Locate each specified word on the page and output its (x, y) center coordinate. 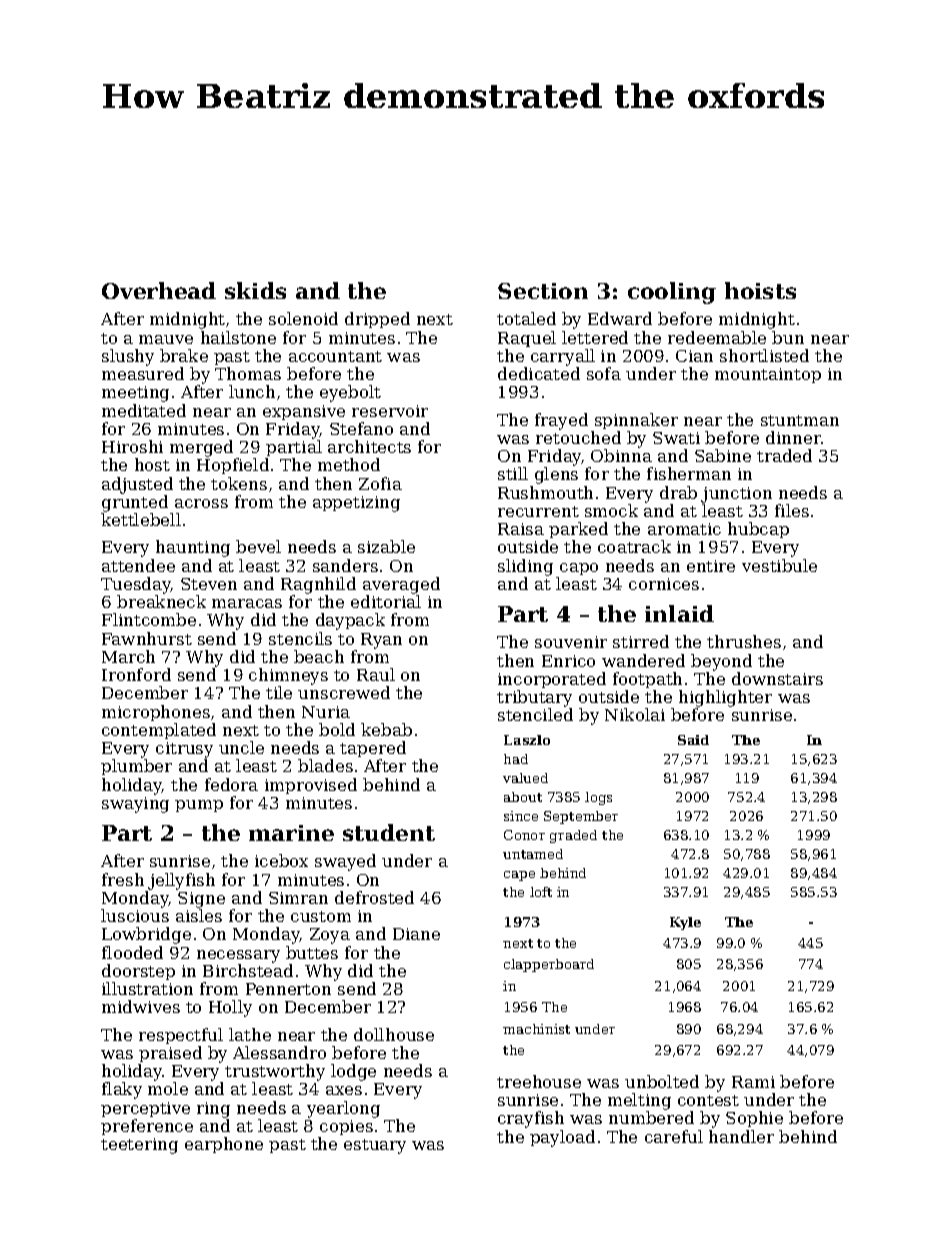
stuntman (800, 420)
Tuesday (136, 585)
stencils (300, 638)
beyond (721, 662)
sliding (525, 567)
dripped (377, 320)
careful (674, 1136)
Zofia (380, 483)
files (792, 510)
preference (147, 1127)
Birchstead (248, 970)
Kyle (685, 923)
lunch (252, 391)
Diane (416, 934)
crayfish (531, 1119)
